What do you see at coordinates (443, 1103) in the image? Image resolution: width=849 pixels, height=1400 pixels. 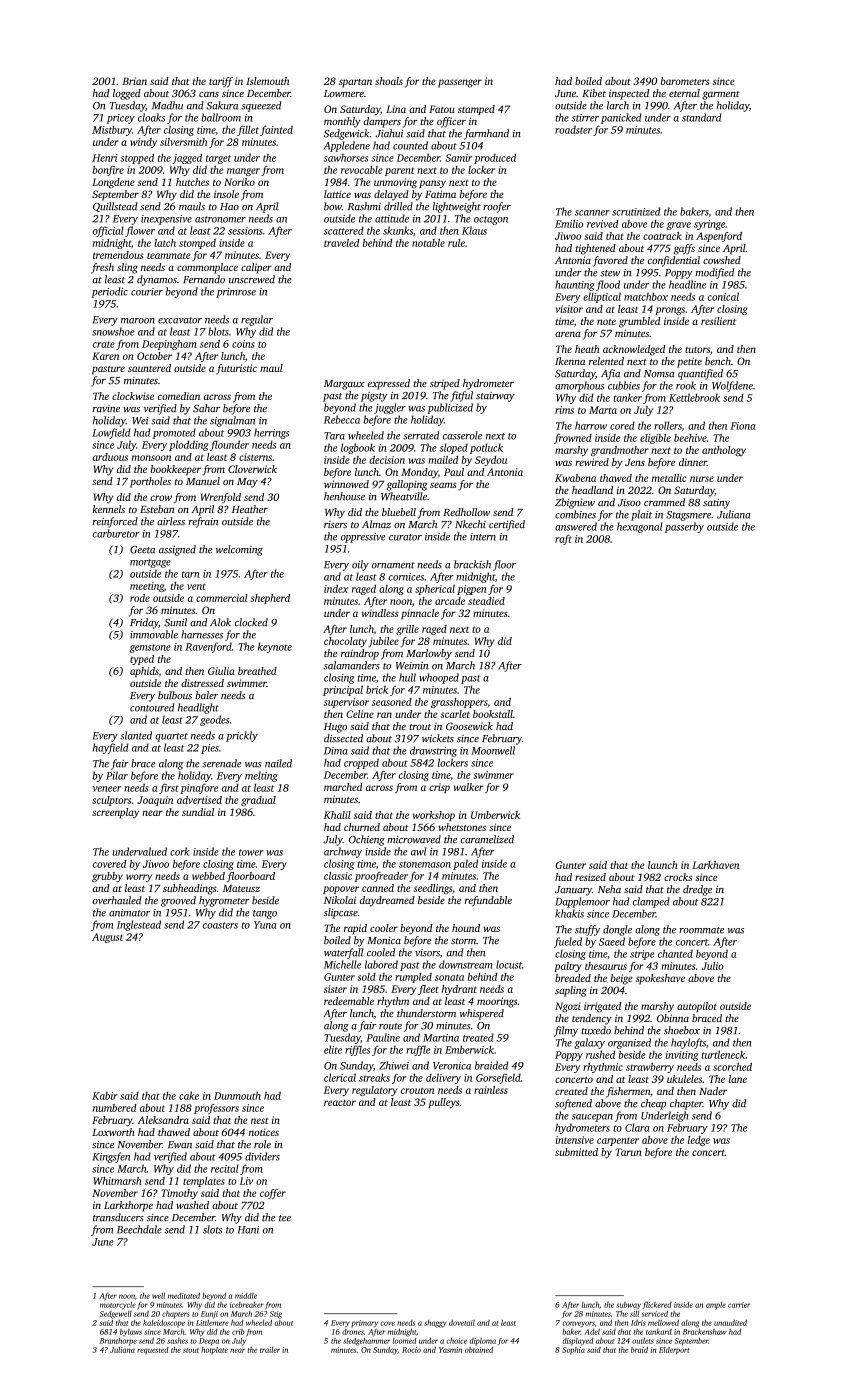 I see `pulleys` at bounding box center [443, 1103].
